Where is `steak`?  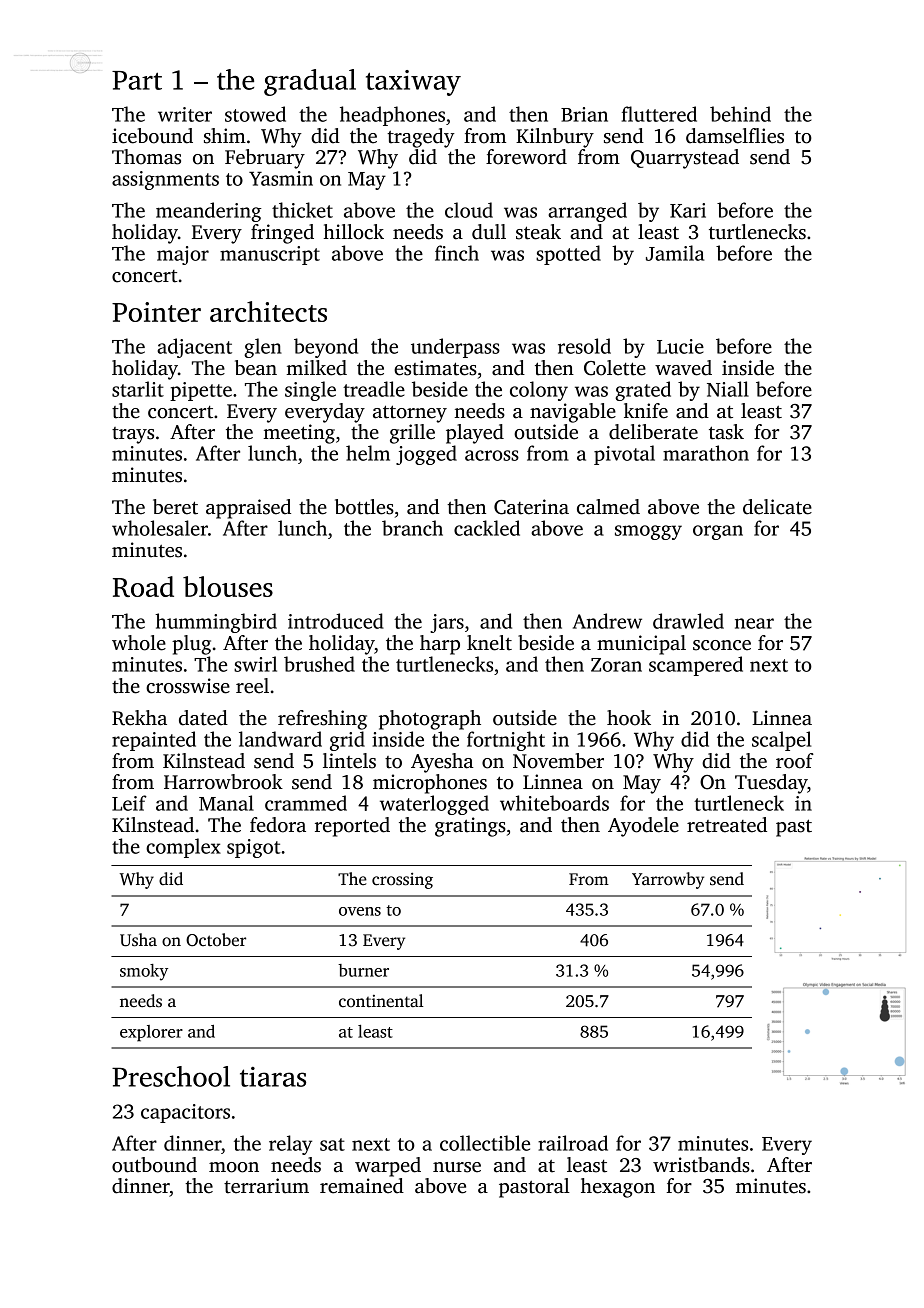
steak is located at coordinates (538, 232).
